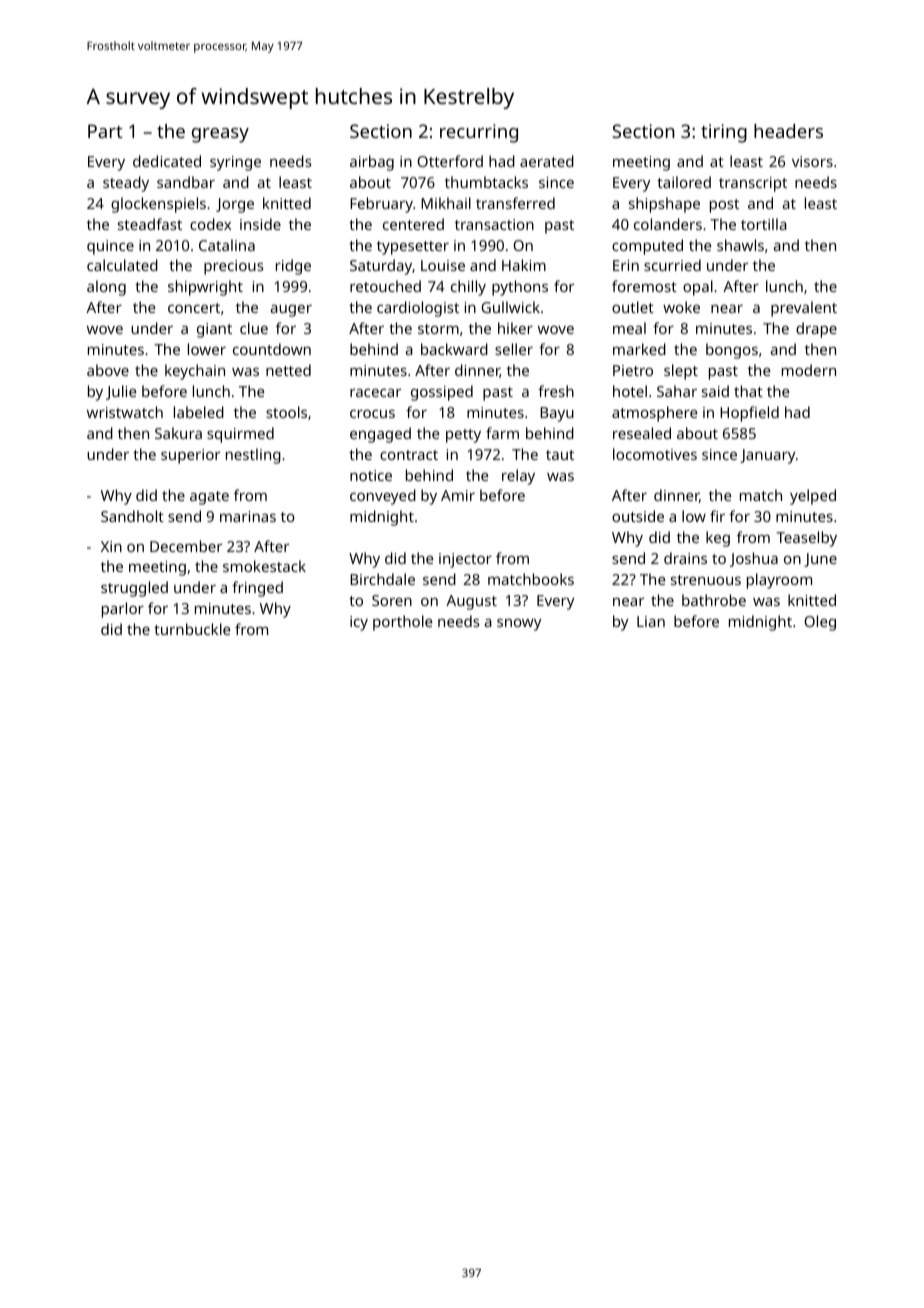 The width and height of the document is (924, 1308). What do you see at coordinates (372, 163) in the document?
I see `airbag` at bounding box center [372, 163].
